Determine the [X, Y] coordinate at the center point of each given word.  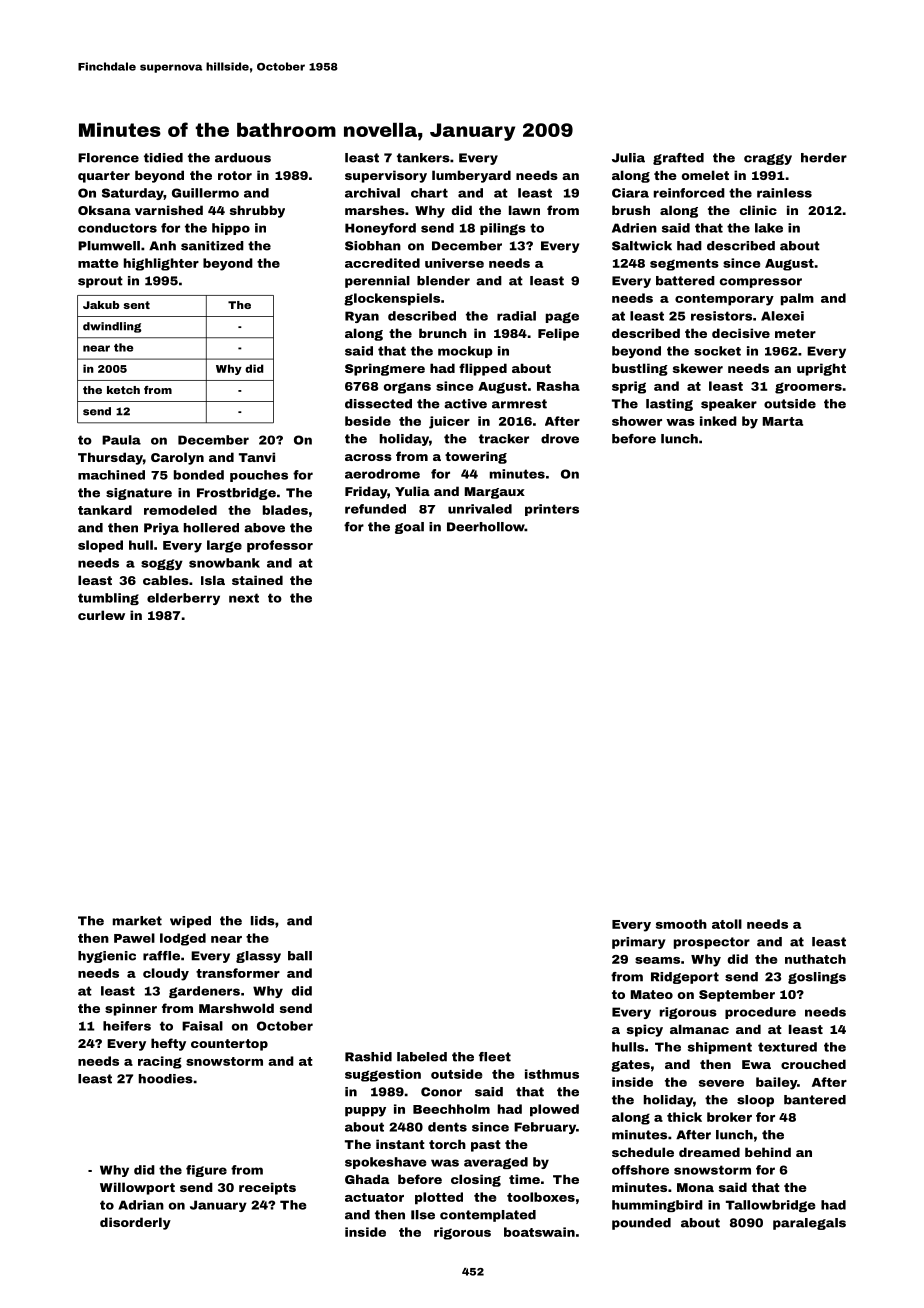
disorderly [135, 1223]
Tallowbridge [770, 1206]
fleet [495, 1057]
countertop [229, 1045]
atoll [727, 924]
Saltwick [642, 246]
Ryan [362, 317]
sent [136, 305]
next [244, 598]
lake [769, 228]
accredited [382, 263]
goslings [817, 978]
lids [263, 921]
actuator [374, 1197]
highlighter [161, 264]
